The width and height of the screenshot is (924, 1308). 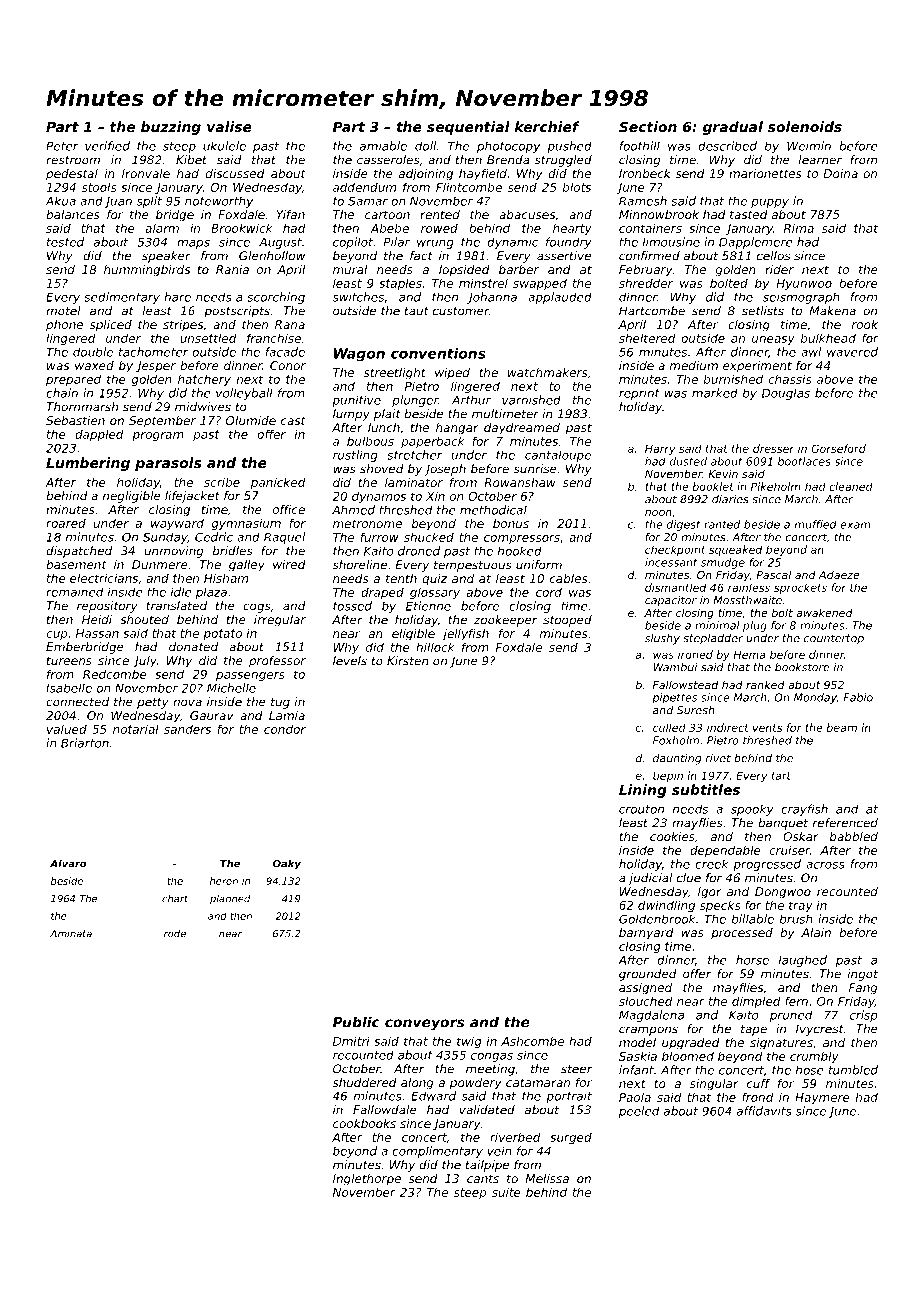 I want to click on solenoids, so click(x=805, y=126).
